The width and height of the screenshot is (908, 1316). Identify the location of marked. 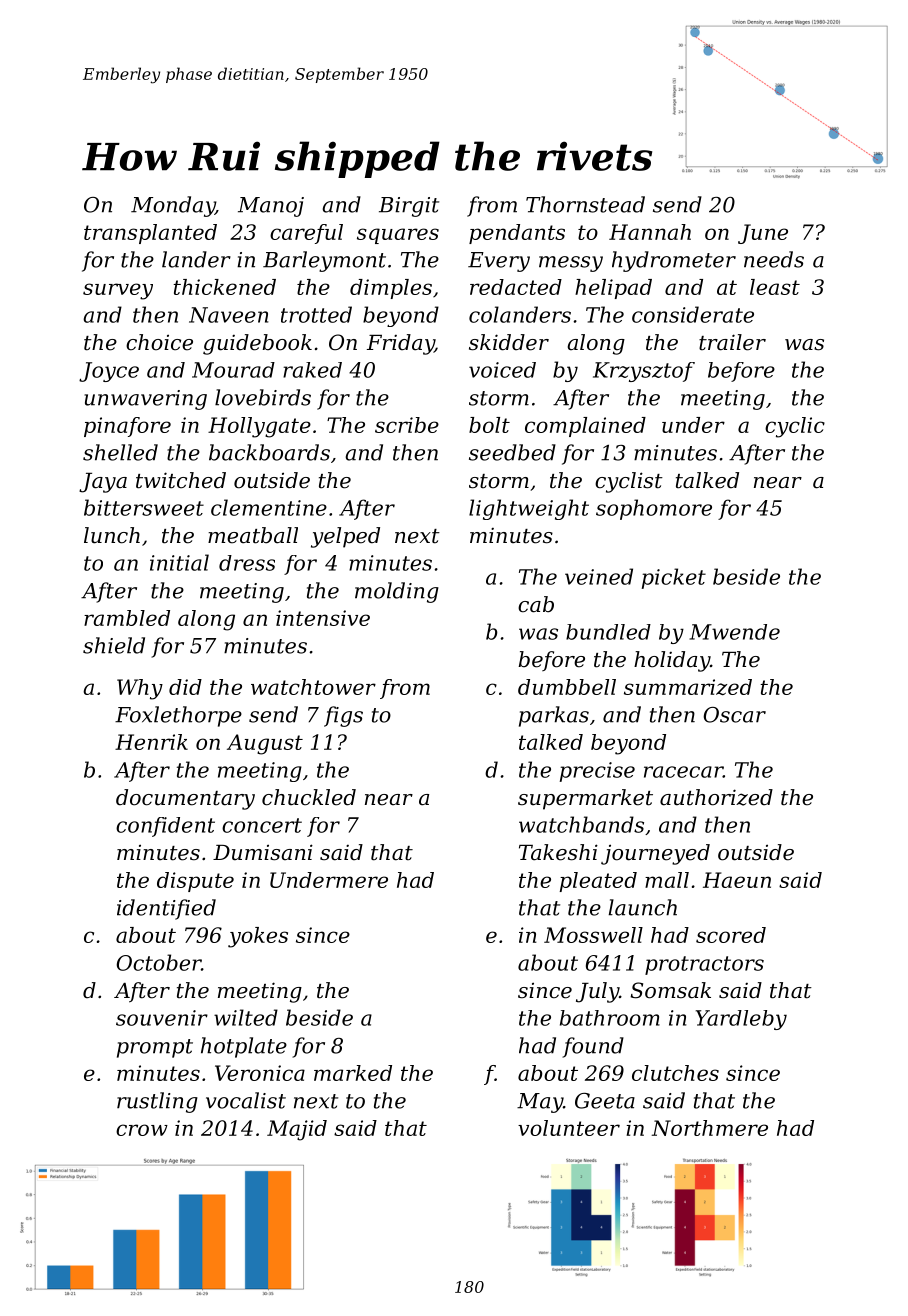
(353, 1073).
